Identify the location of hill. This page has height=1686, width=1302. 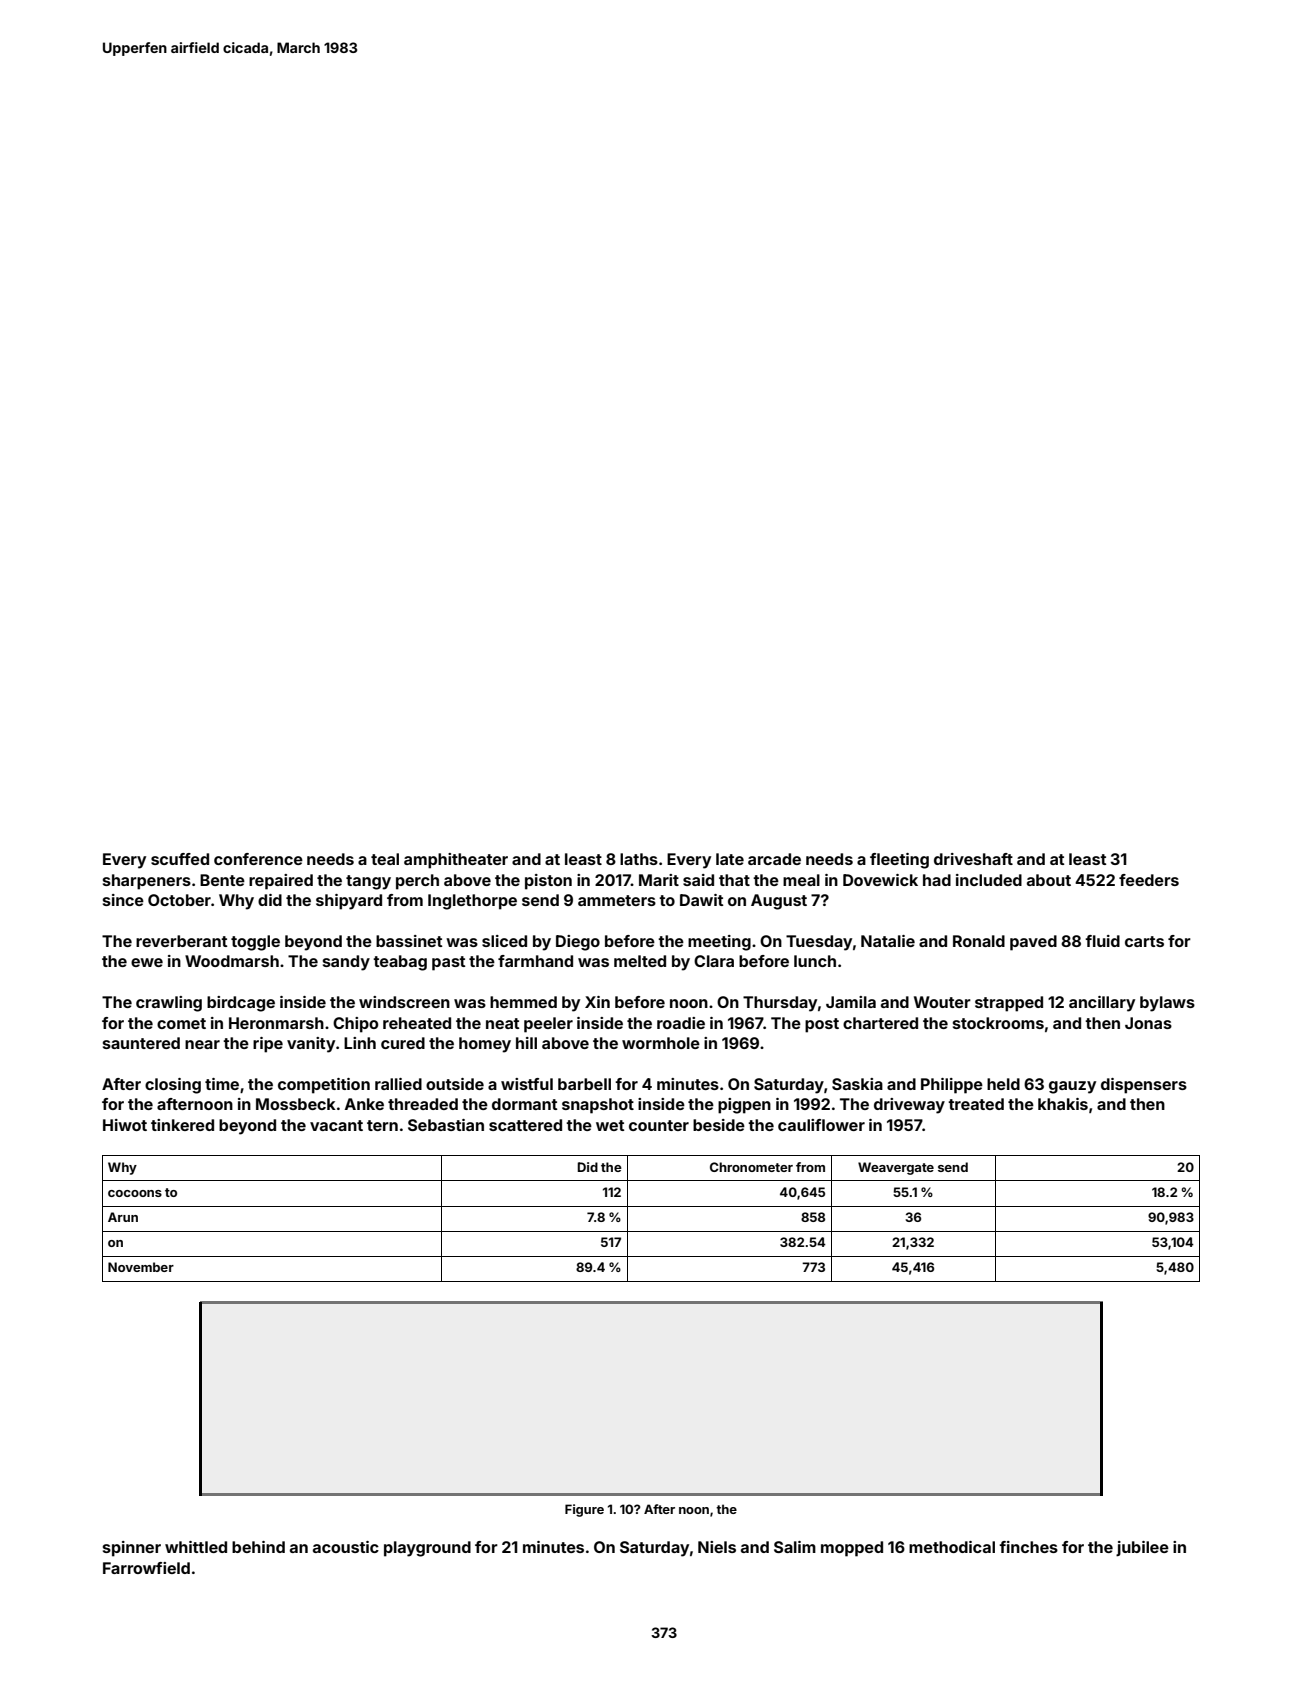
(526, 1043).
